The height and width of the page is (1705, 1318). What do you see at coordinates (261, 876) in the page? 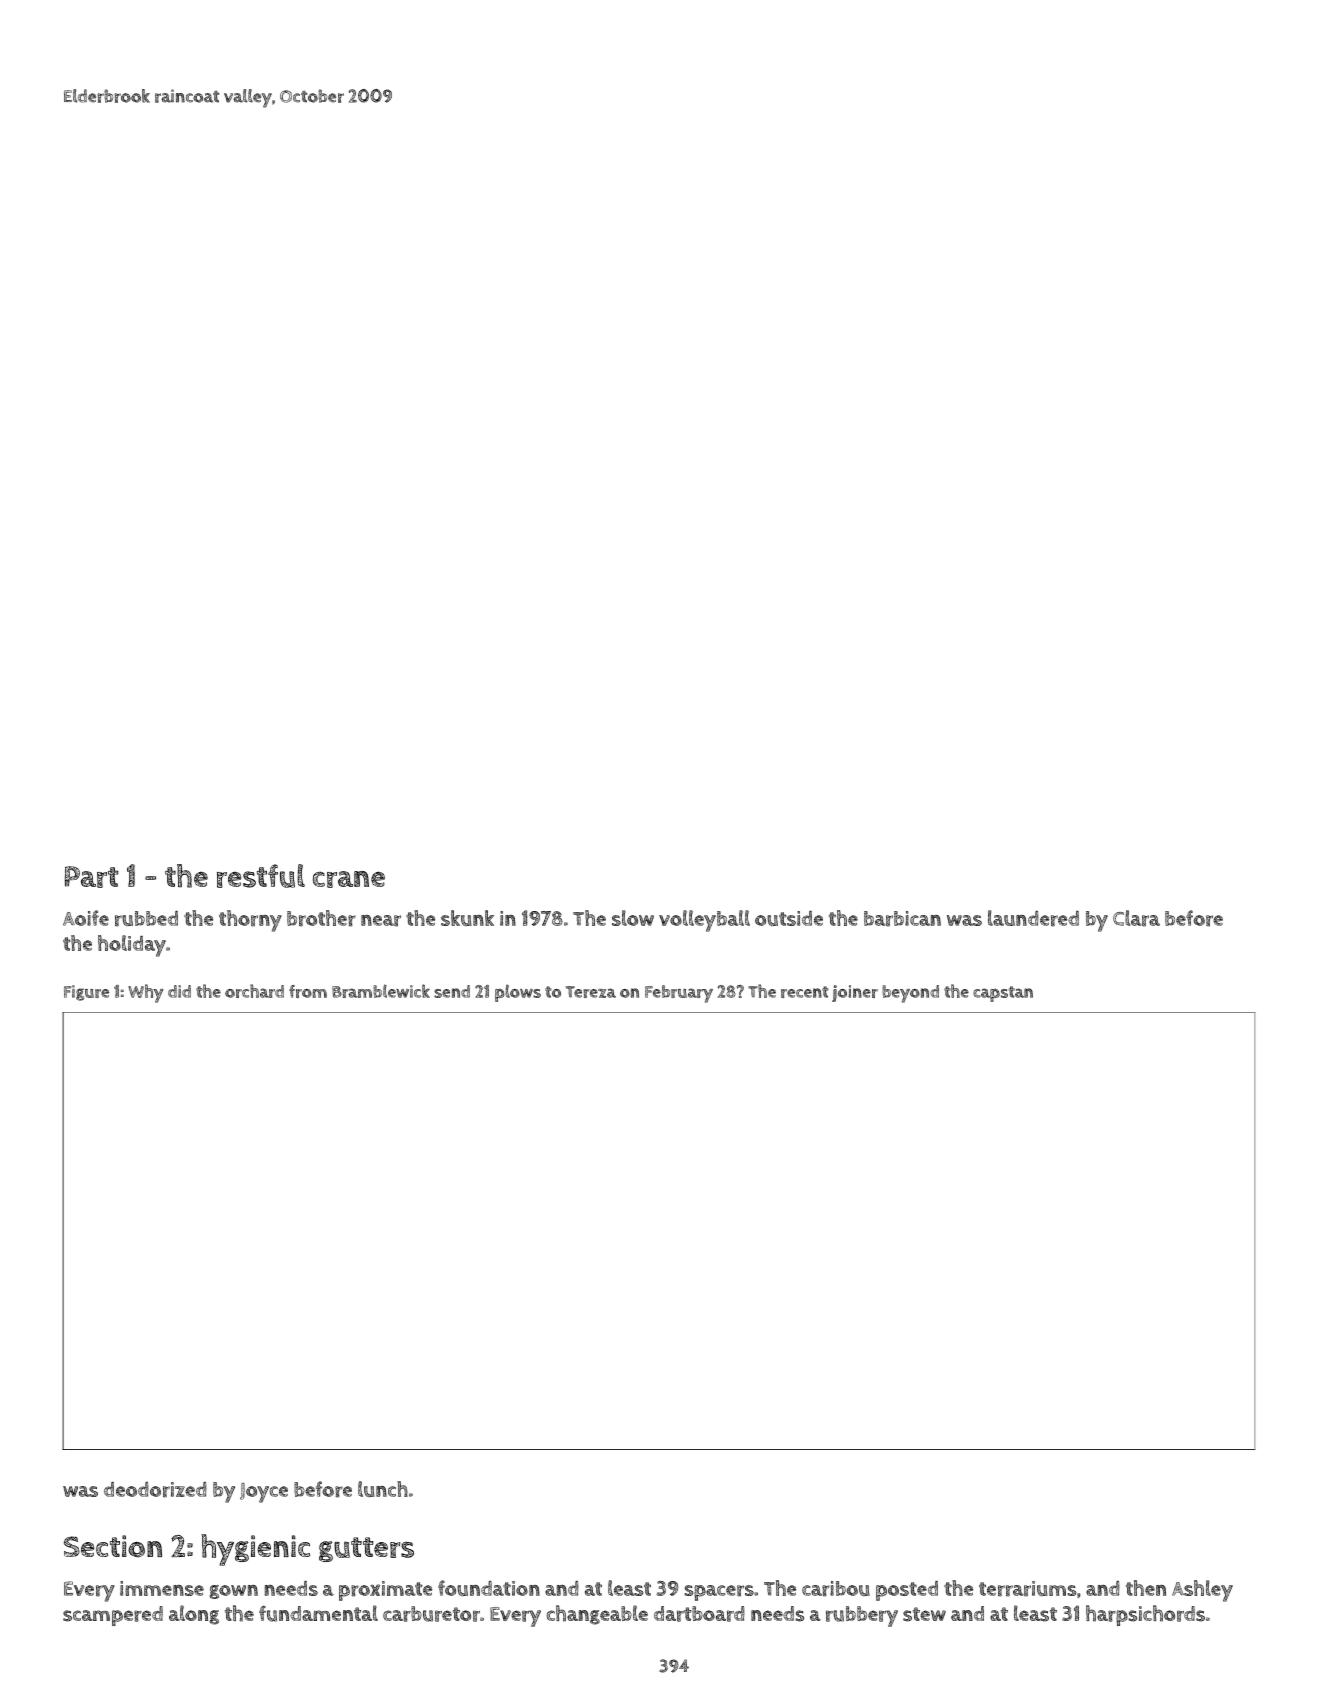
I see `restful` at bounding box center [261, 876].
